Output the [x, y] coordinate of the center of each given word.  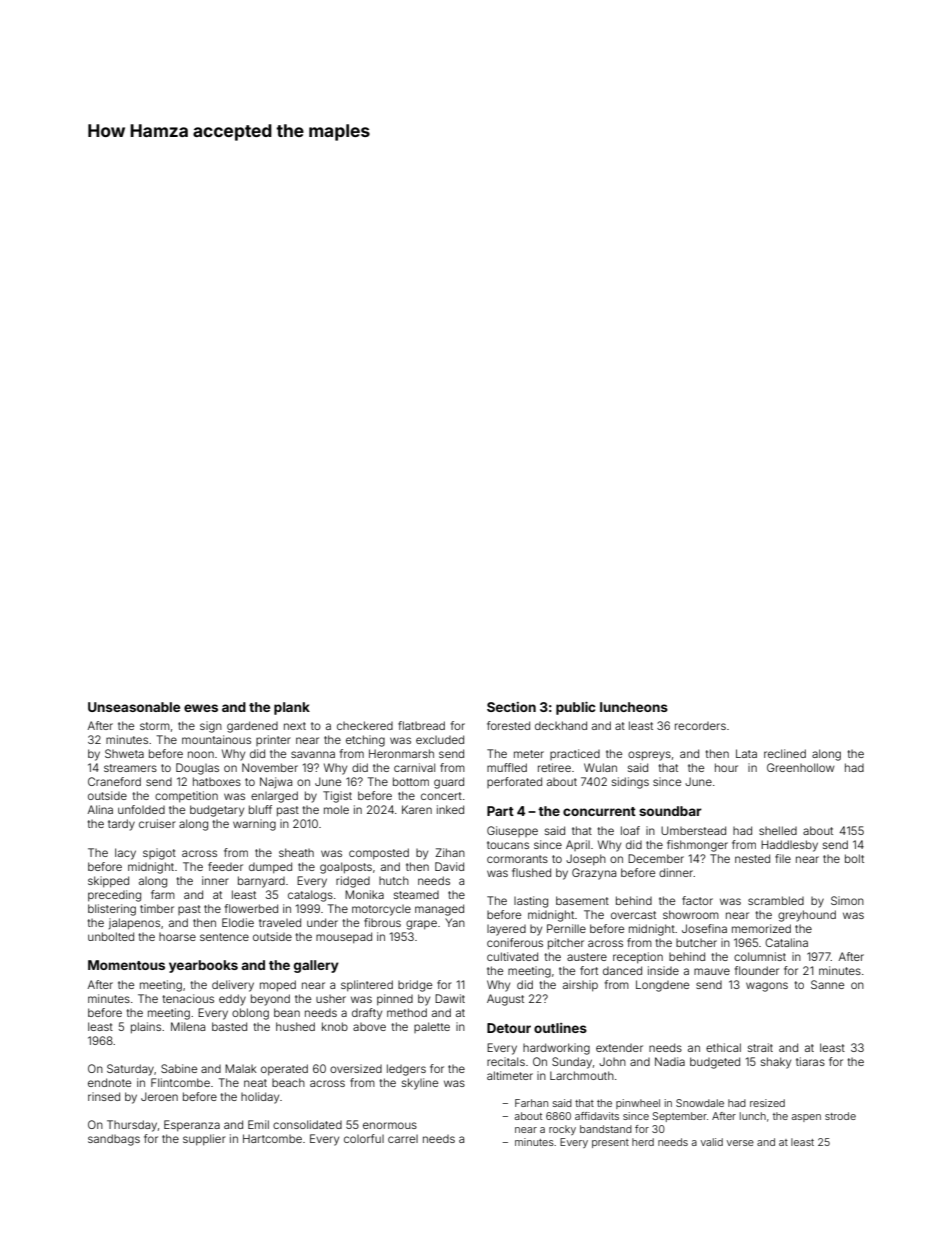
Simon [847, 900]
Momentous [126, 965]
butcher [696, 943]
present [610, 1143]
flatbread [421, 725]
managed [439, 910]
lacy [125, 854]
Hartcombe [272, 1138]
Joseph [586, 860]
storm [155, 726]
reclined [785, 753]
